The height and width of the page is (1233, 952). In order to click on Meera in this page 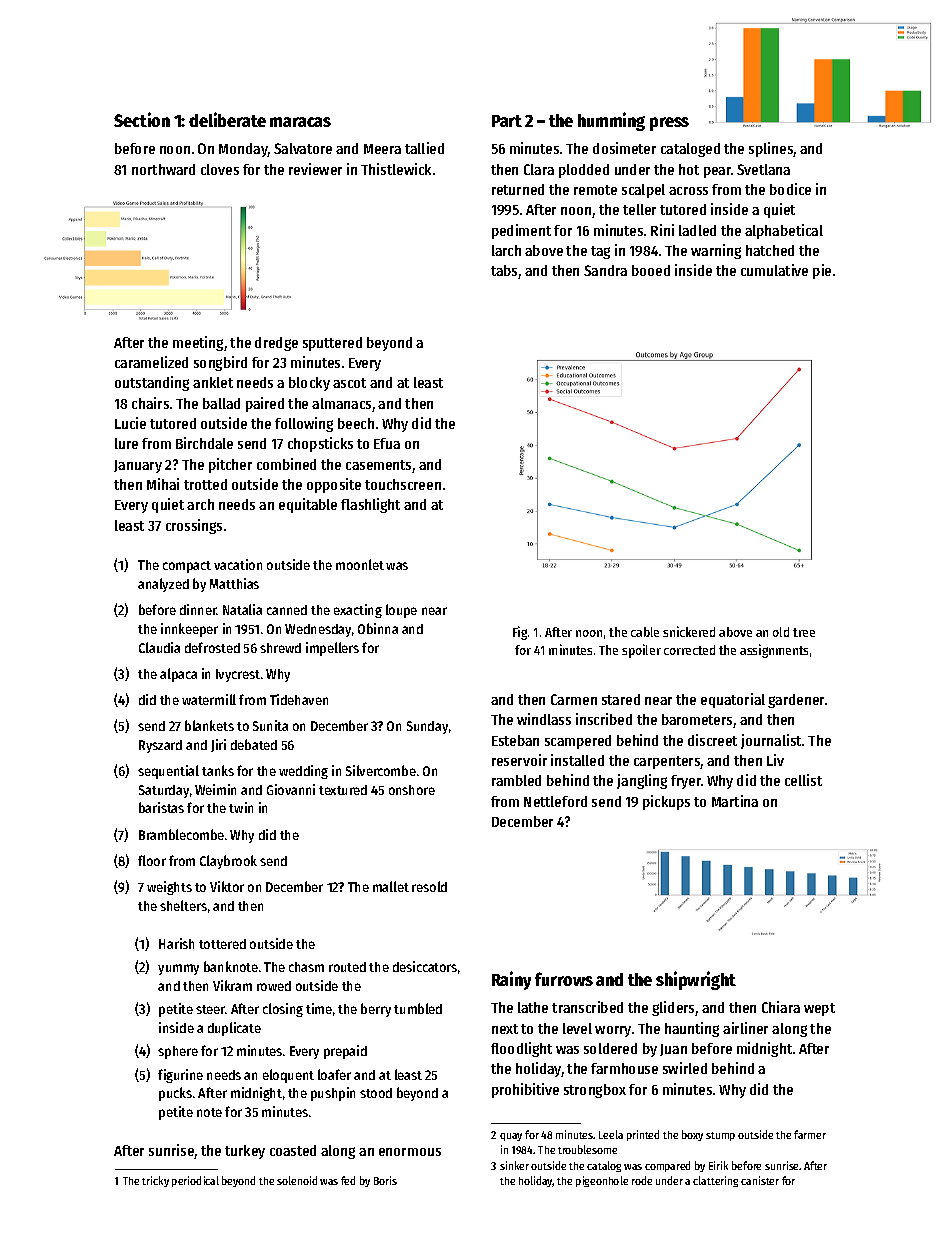, I will do `click(382, 149)`.
